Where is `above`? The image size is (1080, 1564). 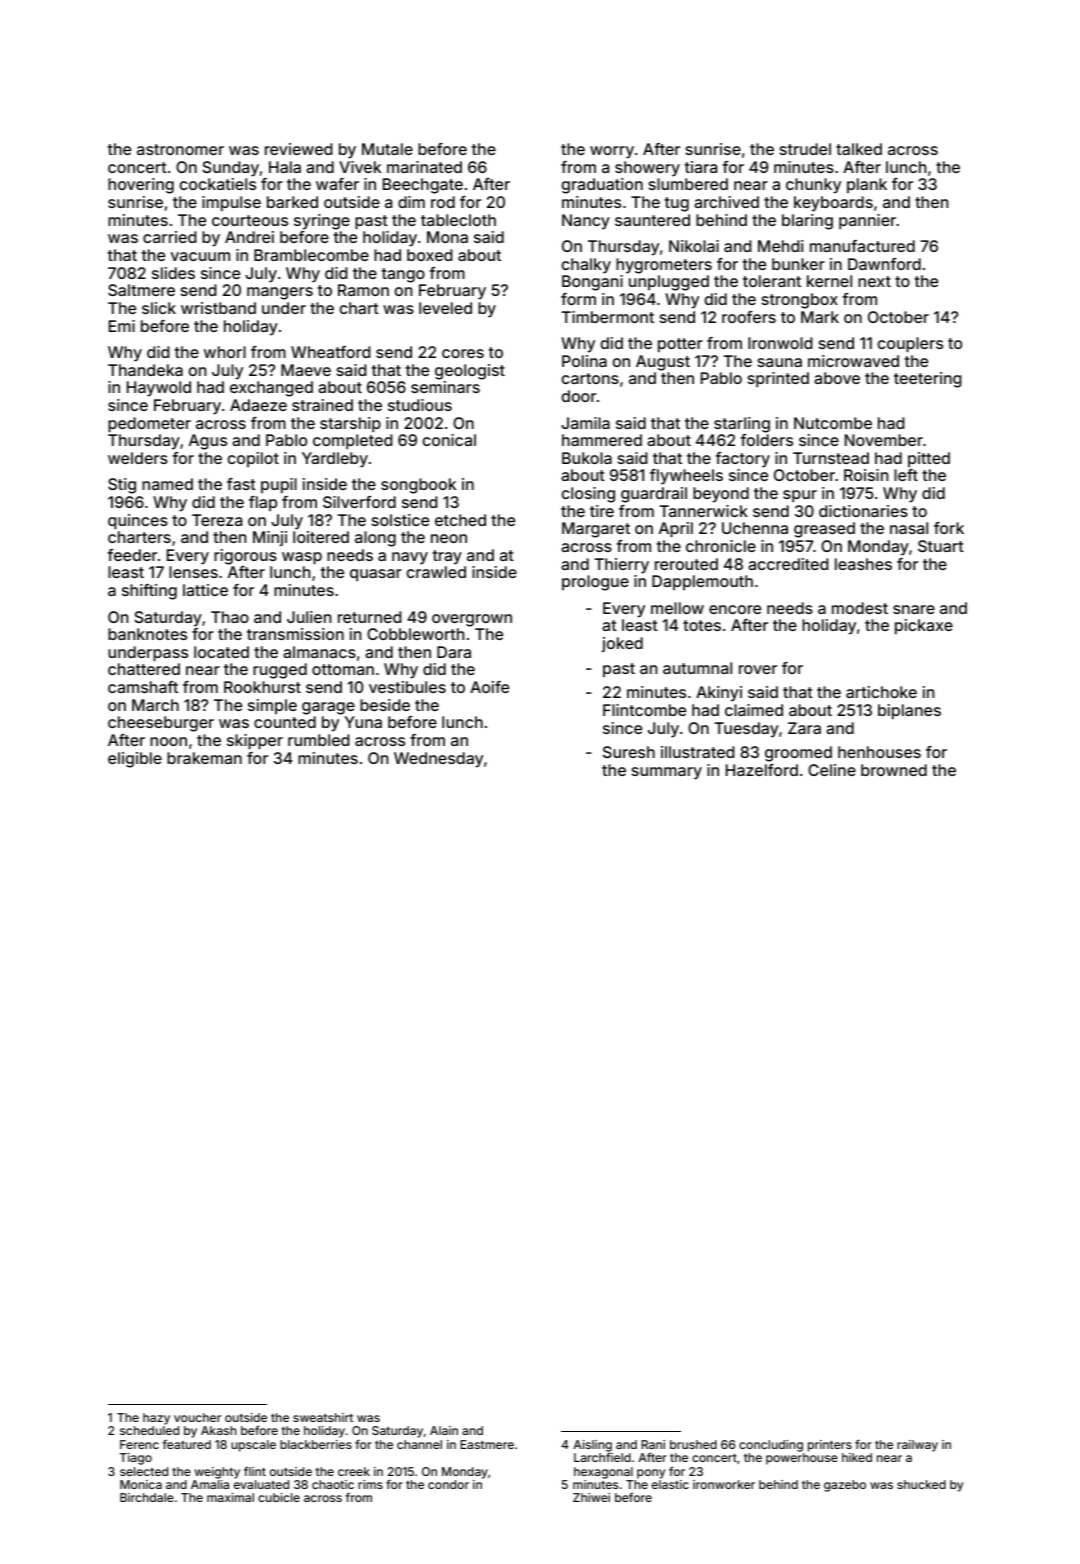 above is located at coordinates (837, 378).
